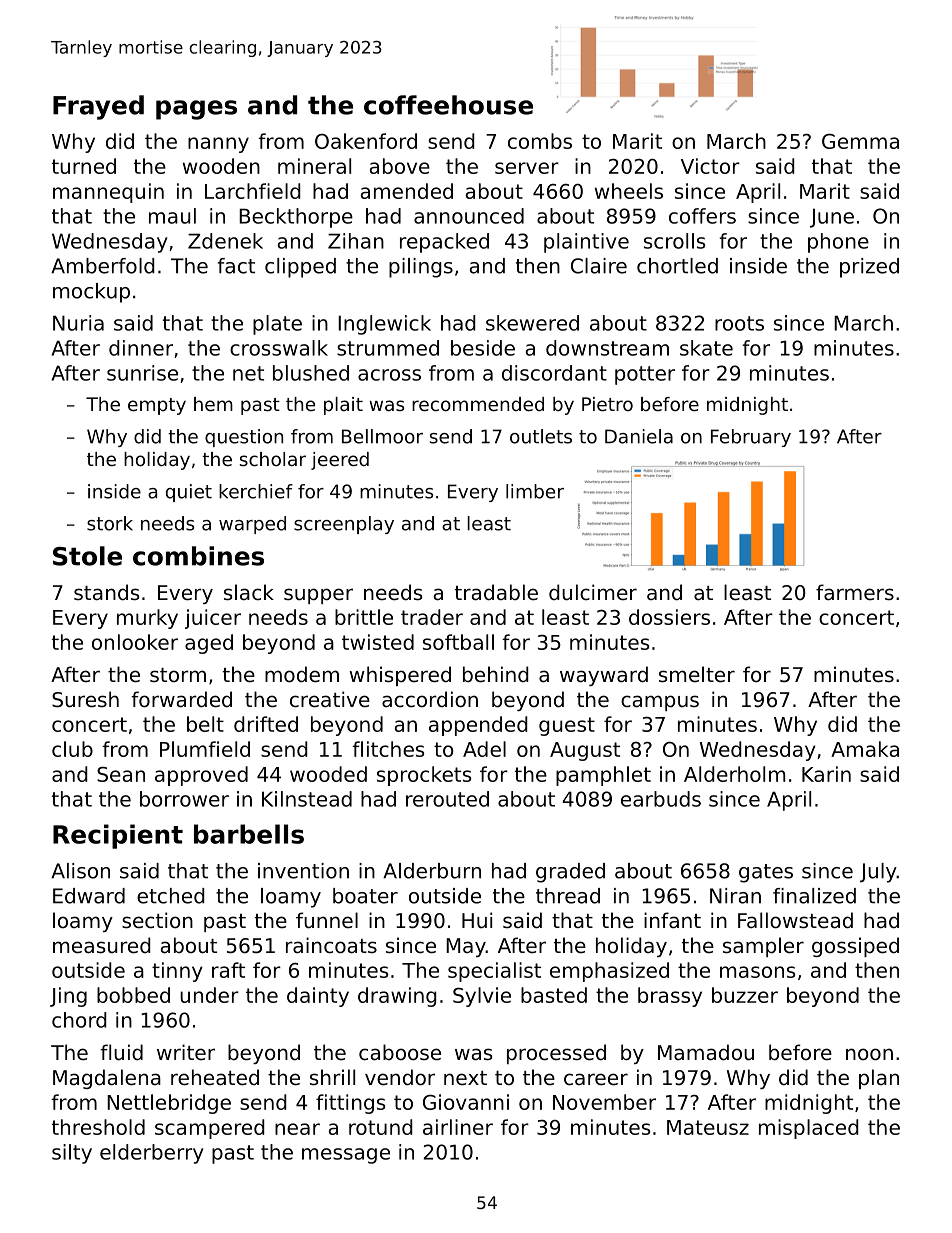  I want to click on farmers, so click(855, 592).
